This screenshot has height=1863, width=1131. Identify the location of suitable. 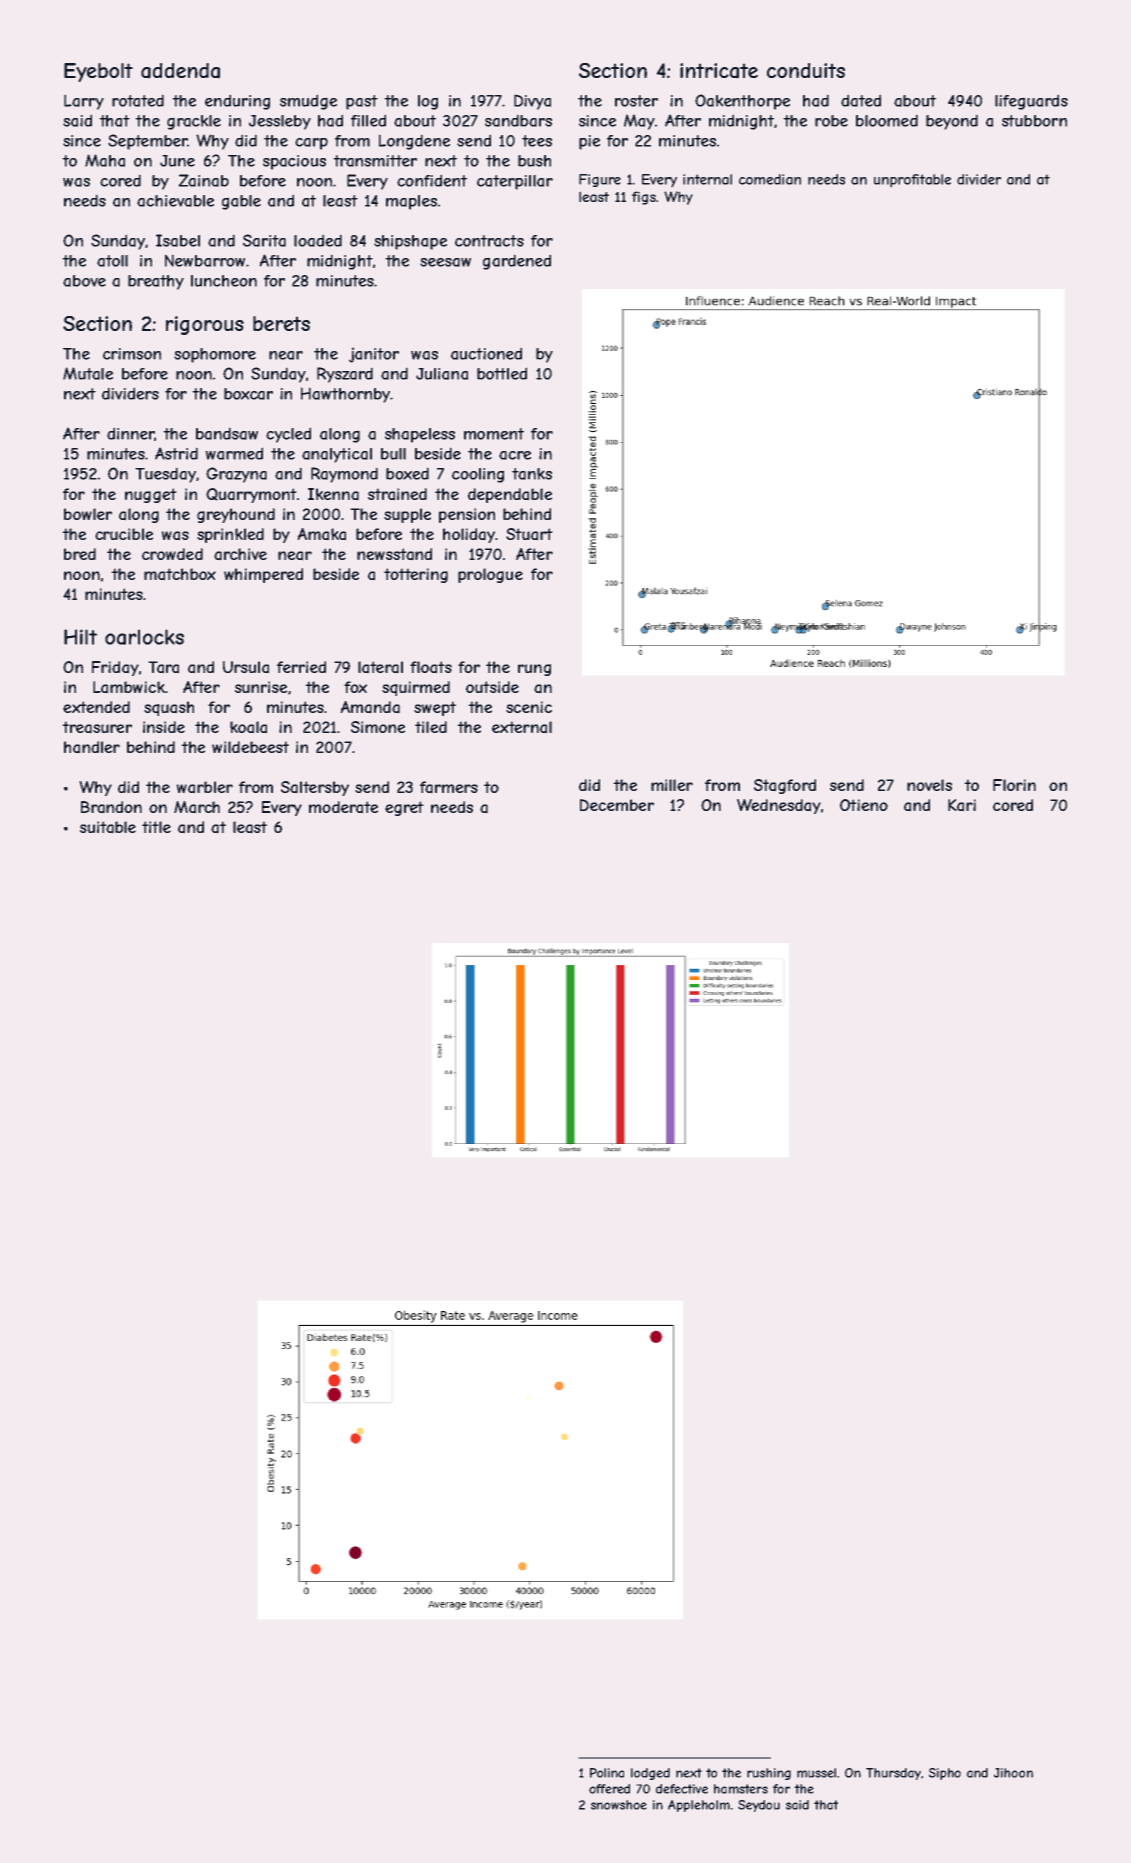
(108, 827).
